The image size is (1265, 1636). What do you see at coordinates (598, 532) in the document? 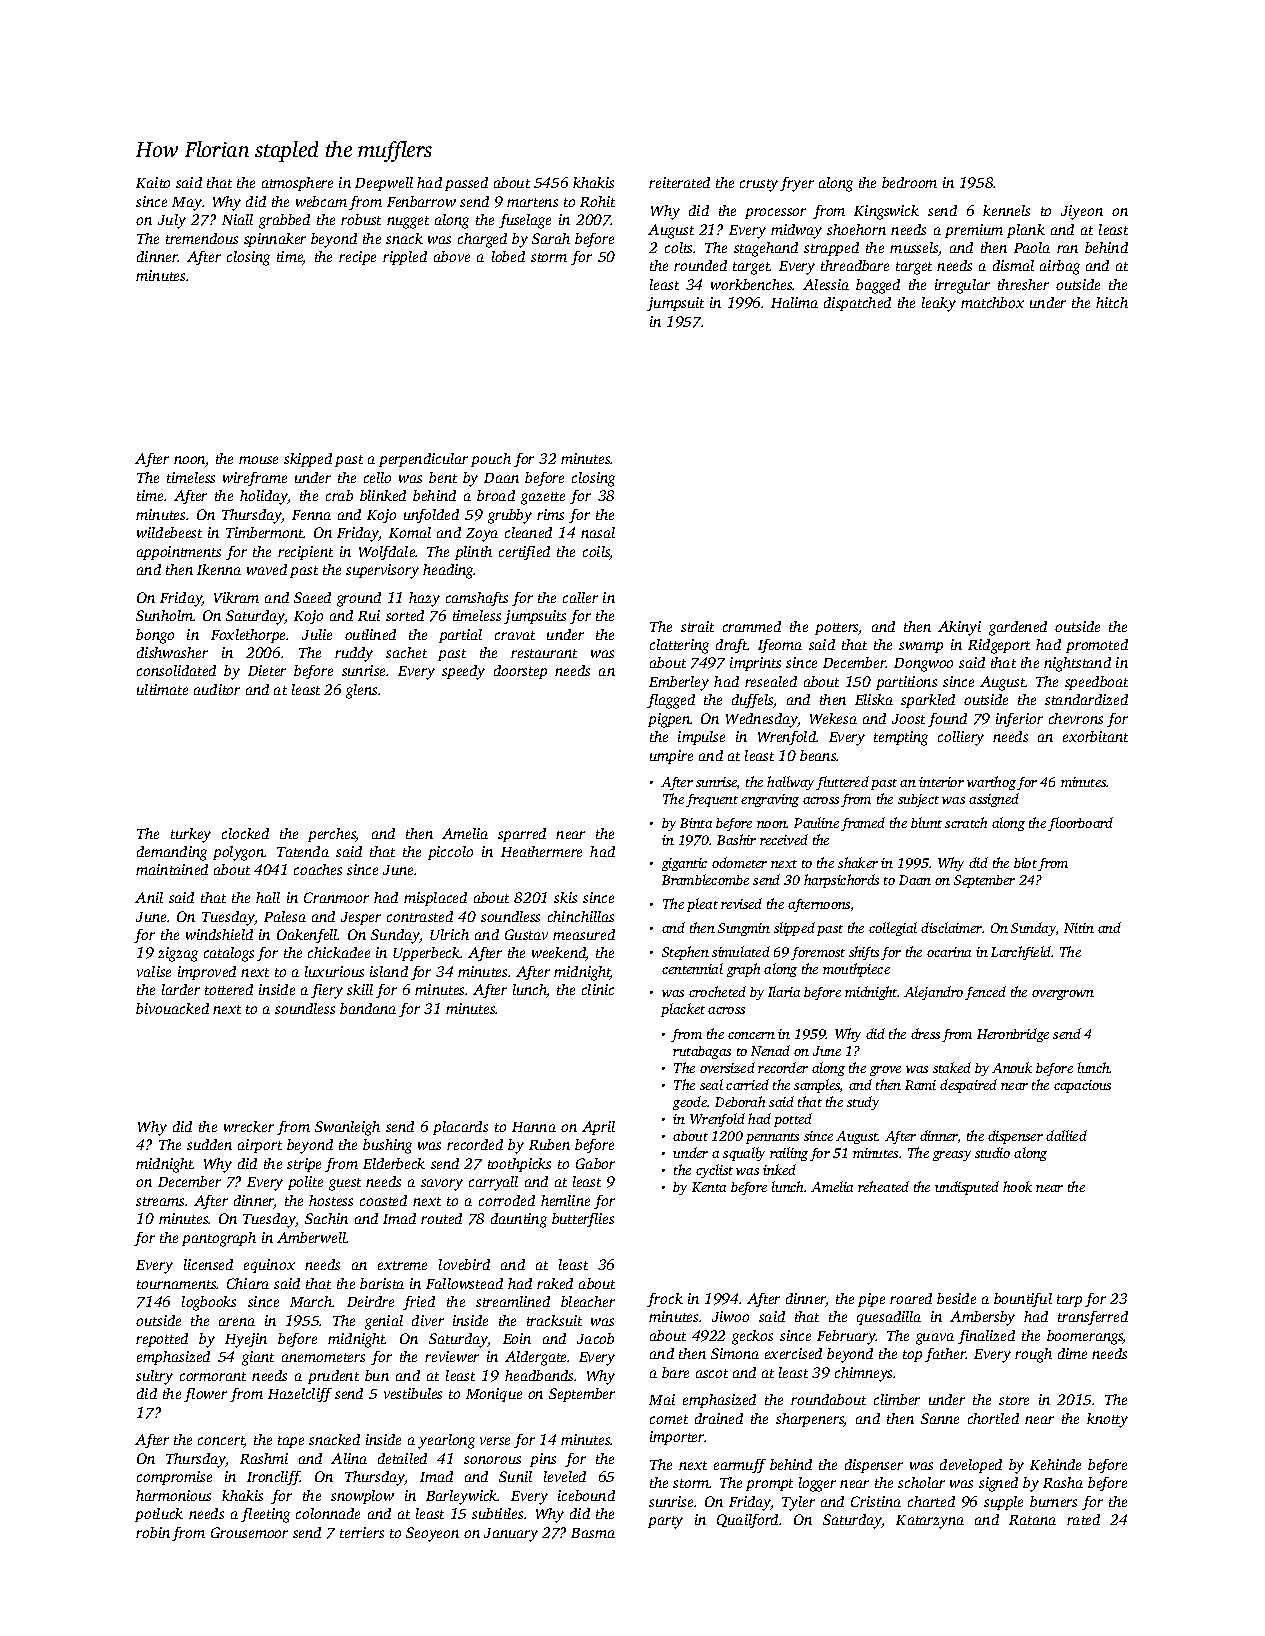
I see `nasal` at bounding box center [598, 532].
